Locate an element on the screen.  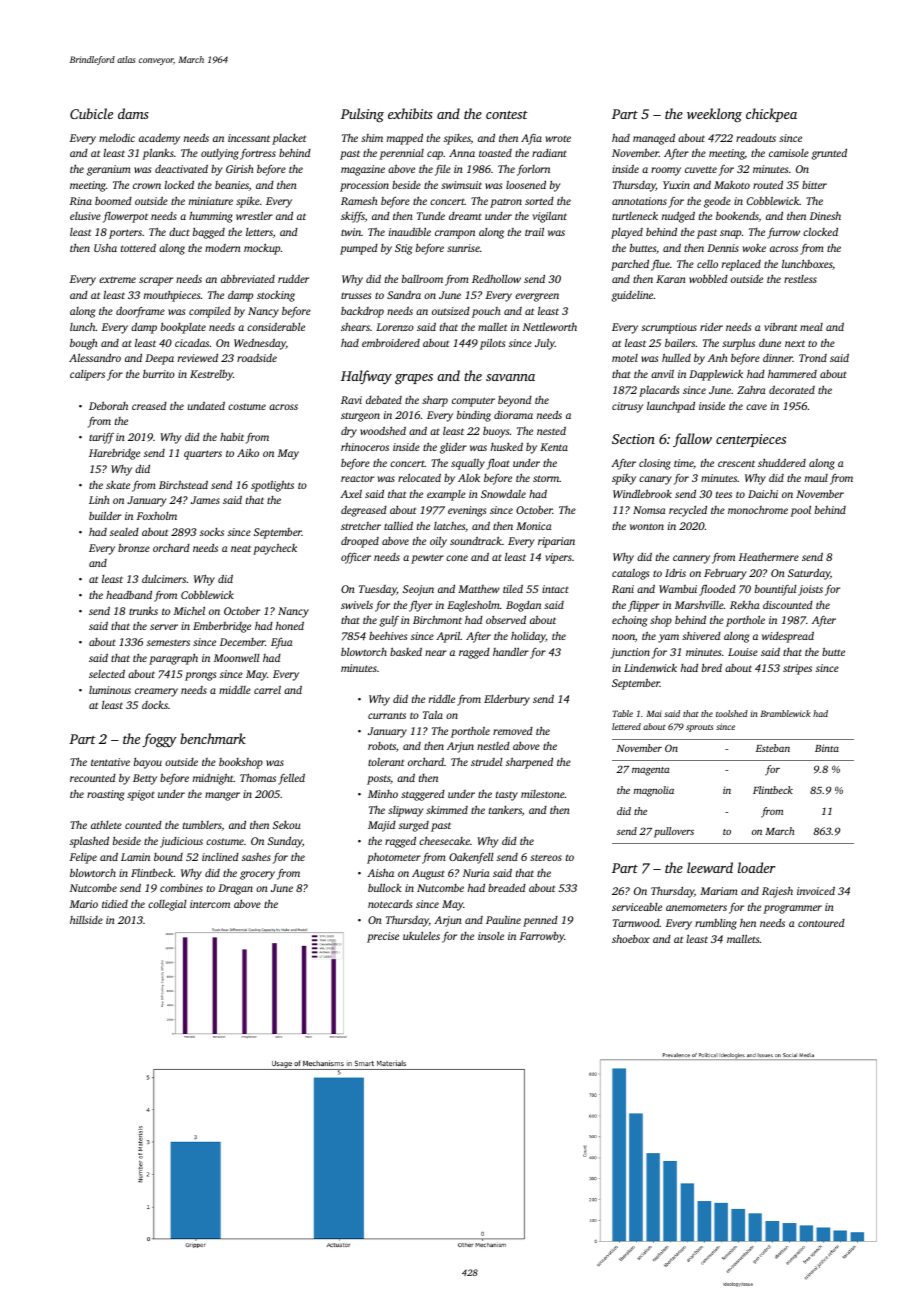
wrote is located at coordinates (558, 138).
